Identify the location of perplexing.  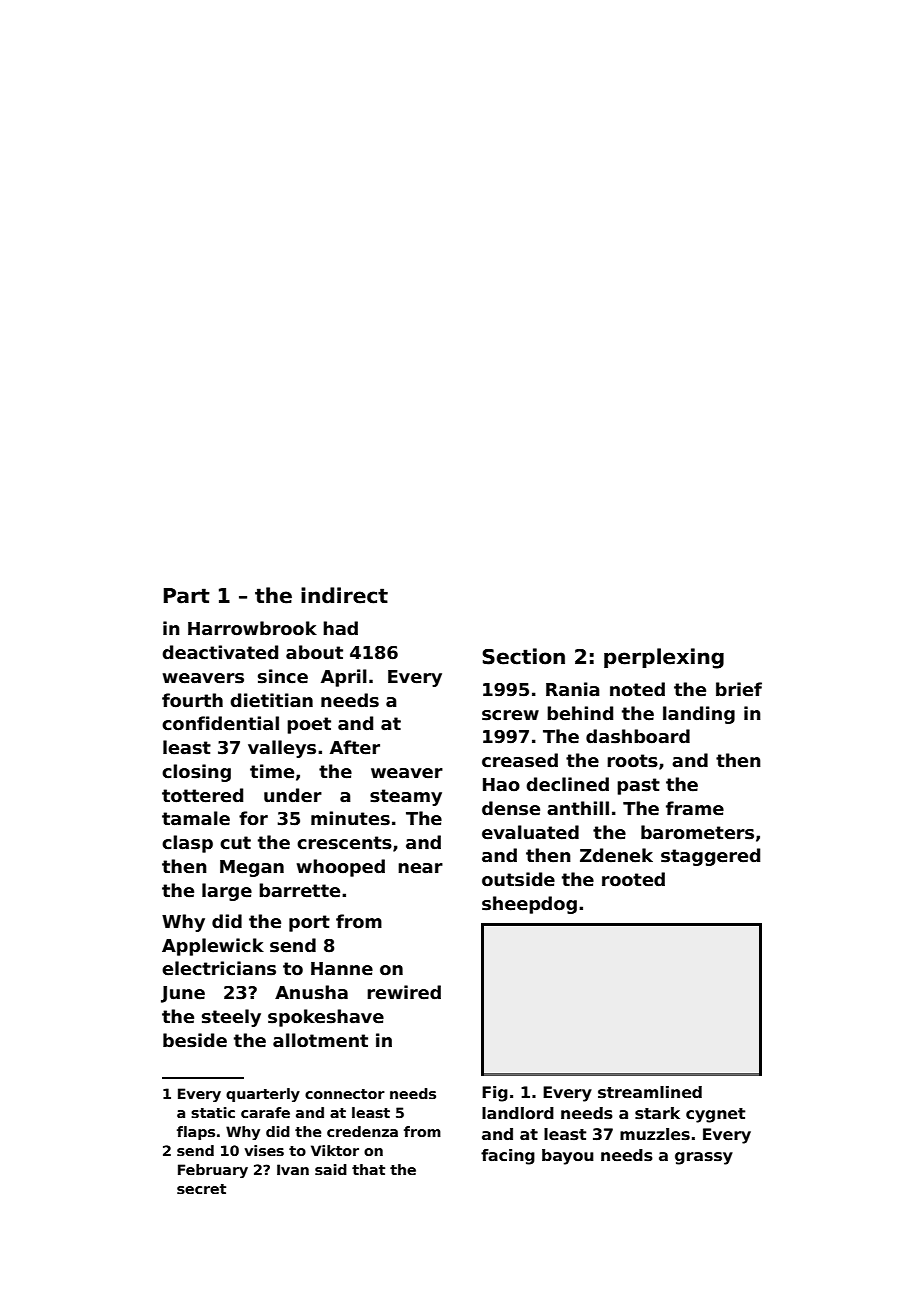
(664, 658).
